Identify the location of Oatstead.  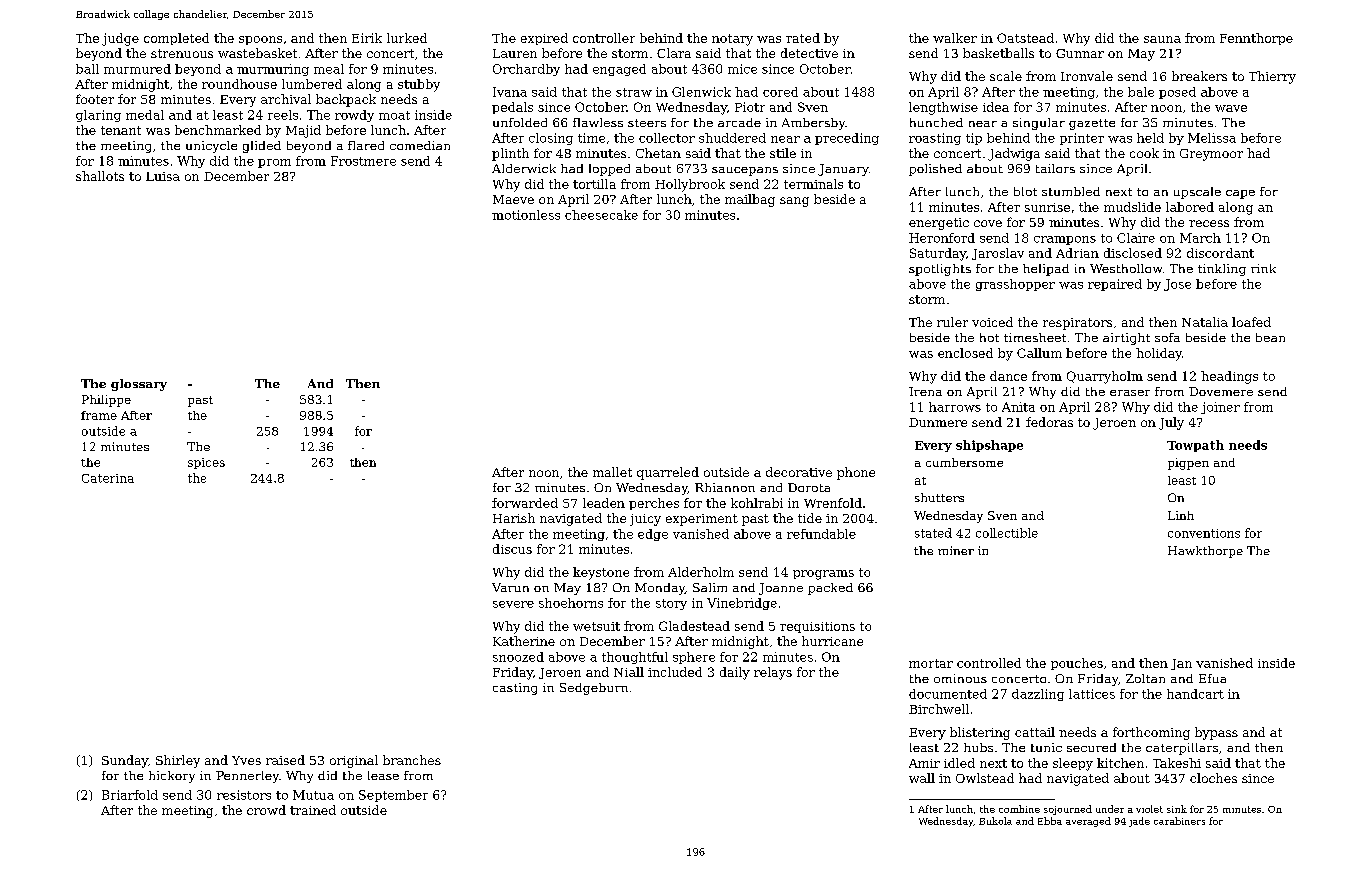
(1025, 38).
